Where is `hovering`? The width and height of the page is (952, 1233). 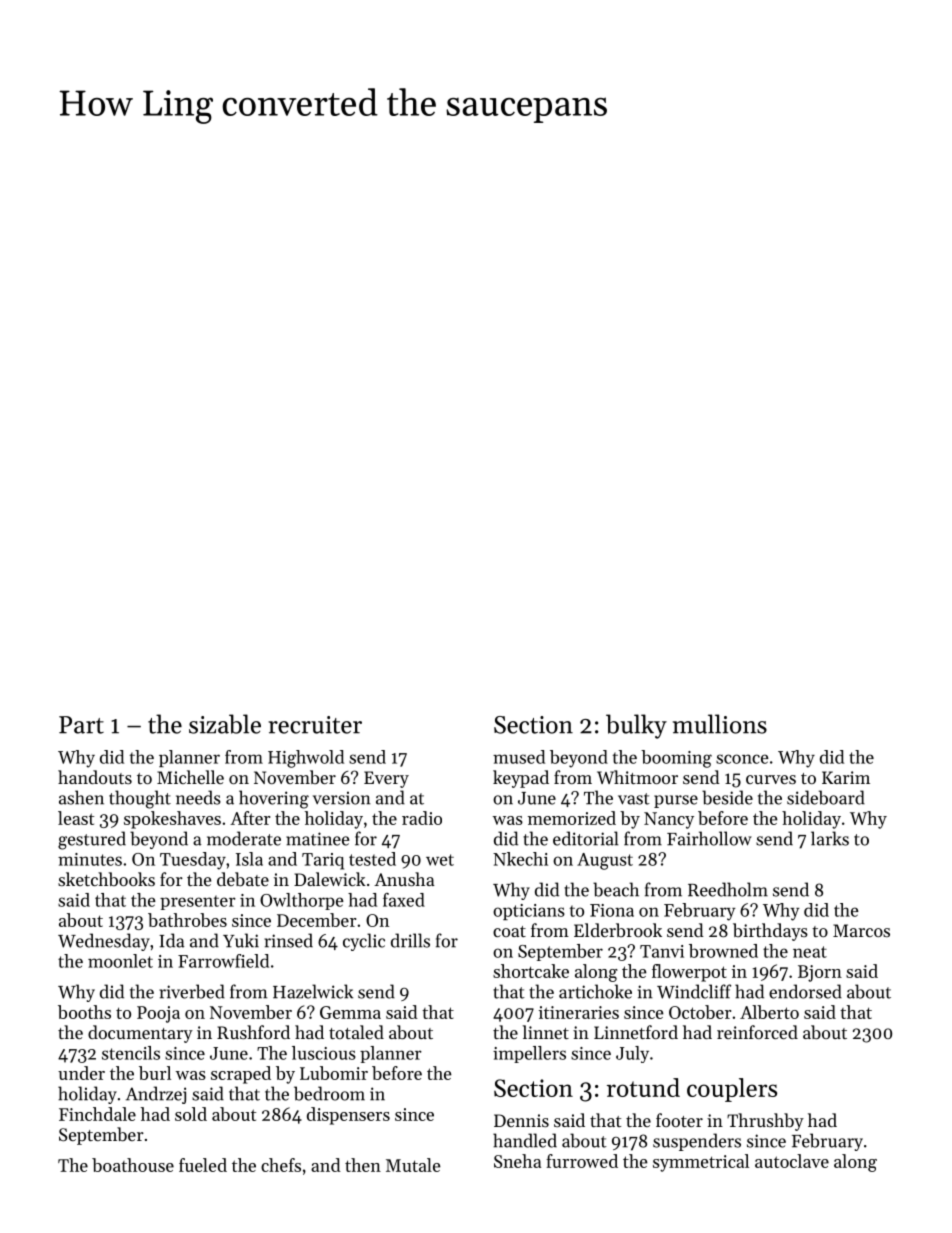 hovering is located at coordinates (274, 799).
